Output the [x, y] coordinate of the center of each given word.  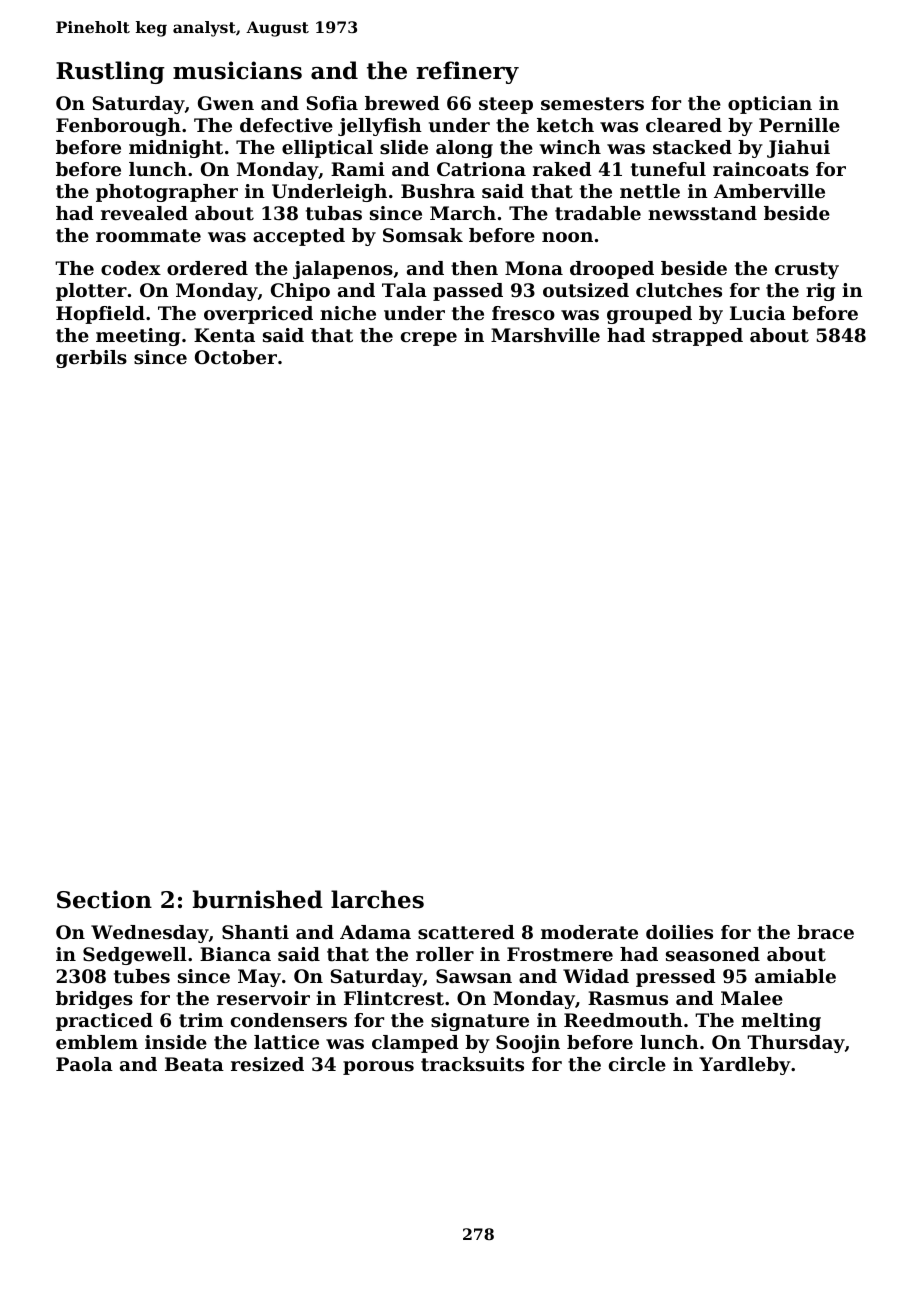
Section [104, 899]
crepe [429, 339]
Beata [194, 1064]
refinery [467, 72]
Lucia [758, 313]
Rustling [110, 72]
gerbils [91, 359]
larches [377, 899]
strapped [697, 337]
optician [770, 105]
